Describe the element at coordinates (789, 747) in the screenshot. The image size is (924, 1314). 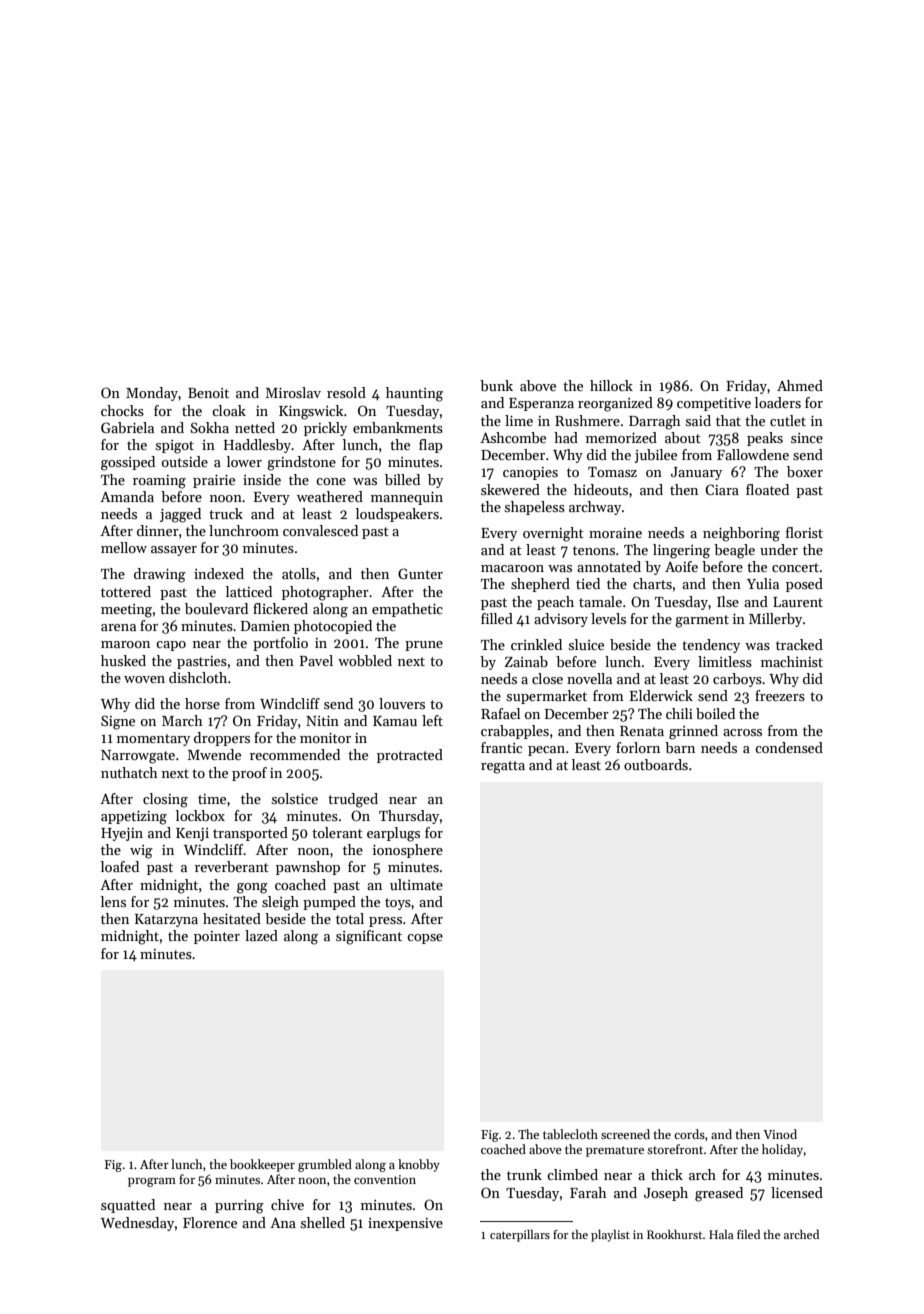
I see `condensed` at that location.
